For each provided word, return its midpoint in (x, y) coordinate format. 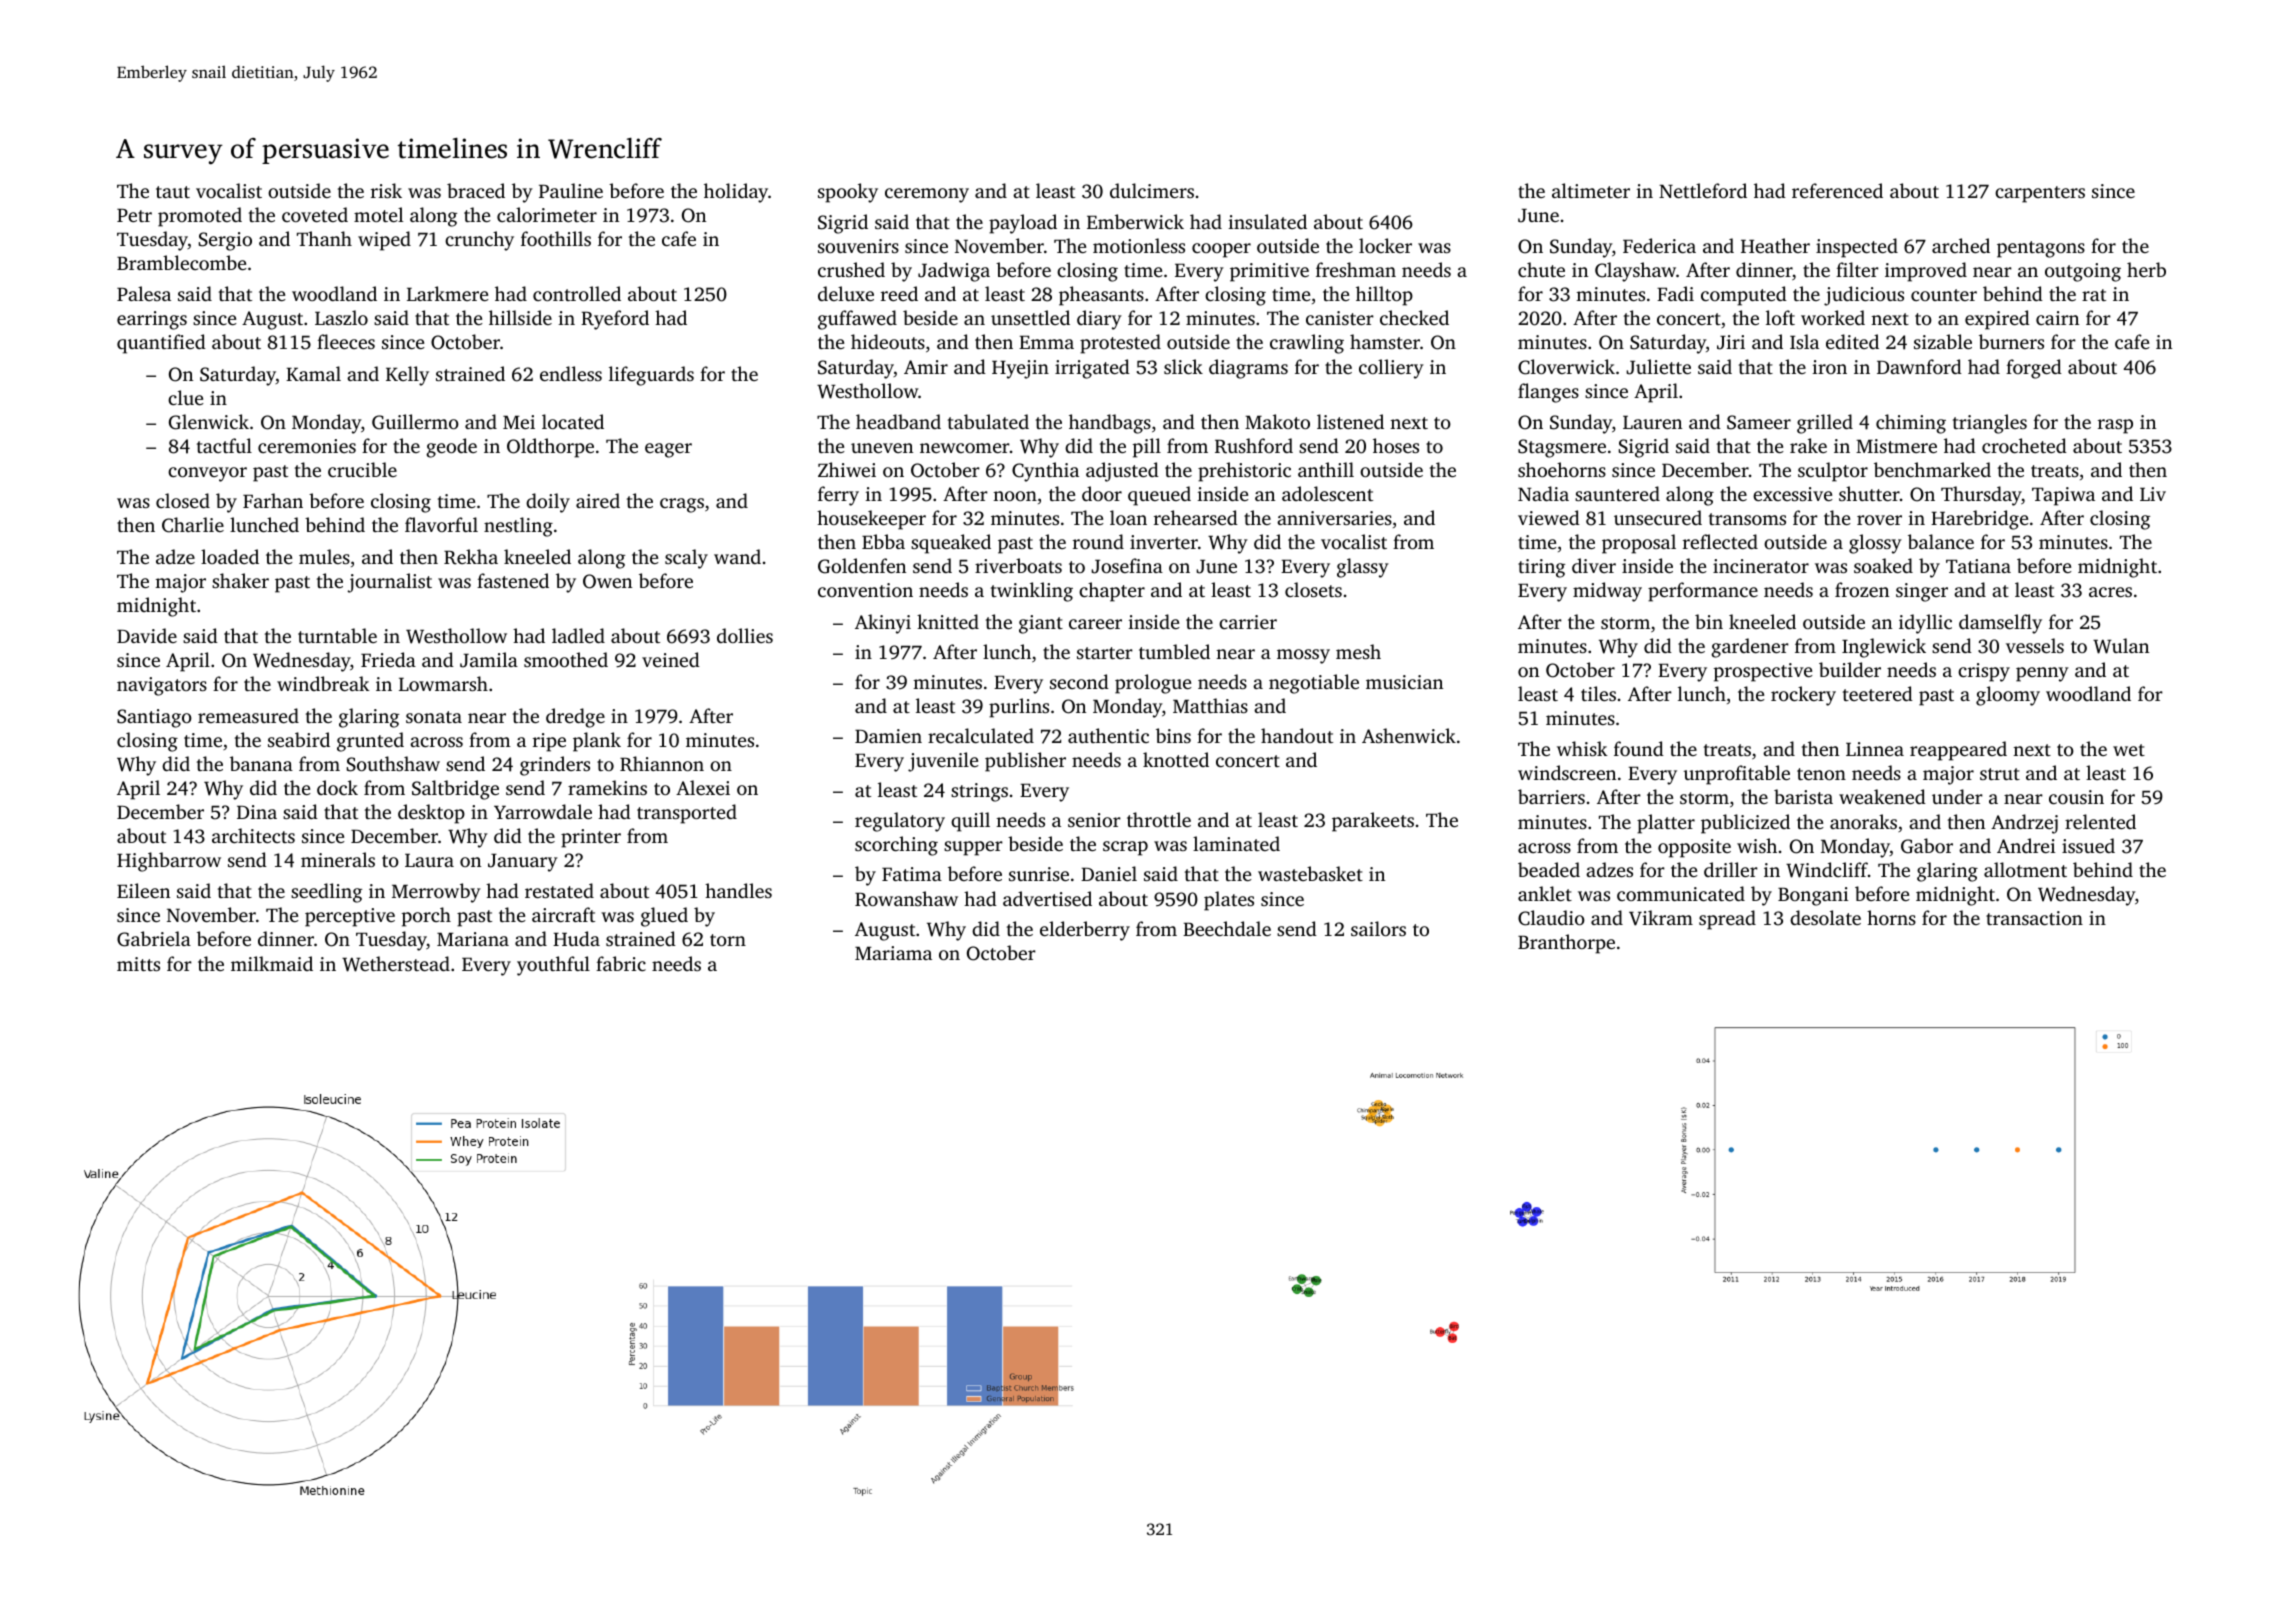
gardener (1750, 648)
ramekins (607, 787)
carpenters (2040, 194)
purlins (1019, 708)
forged (2034, 369)
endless (571, 373)
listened (1350, 421)
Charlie (193, 525)
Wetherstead (396, 964)
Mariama (893, 953)
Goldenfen (862, 566)
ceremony (927, 195)
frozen (1862, 589)
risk (386, 190)
